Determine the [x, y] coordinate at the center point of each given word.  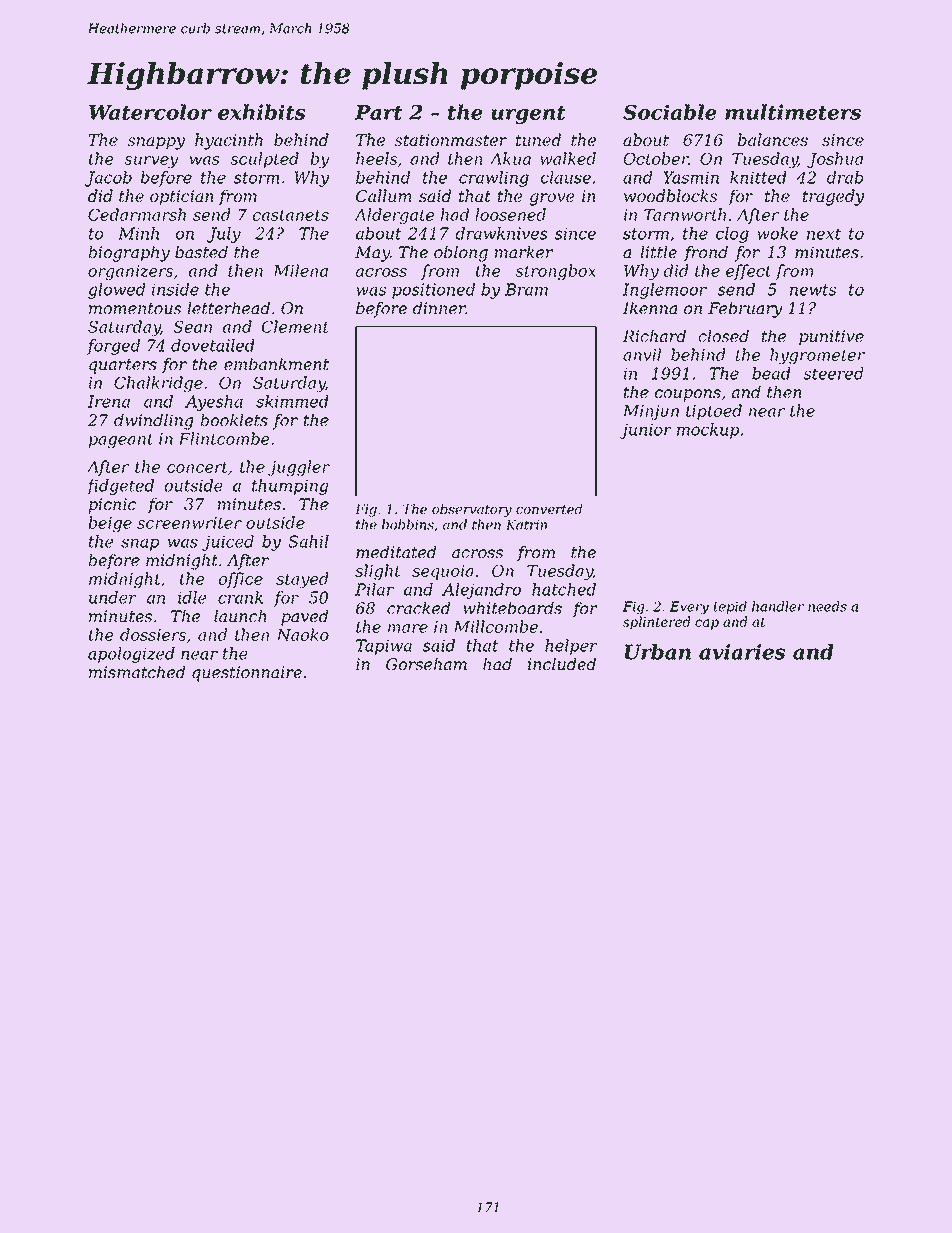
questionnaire [247, 674]
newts [813, 290]
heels [376, 158]
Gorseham [426, 664]
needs [827, 606]
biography [129, 254]
